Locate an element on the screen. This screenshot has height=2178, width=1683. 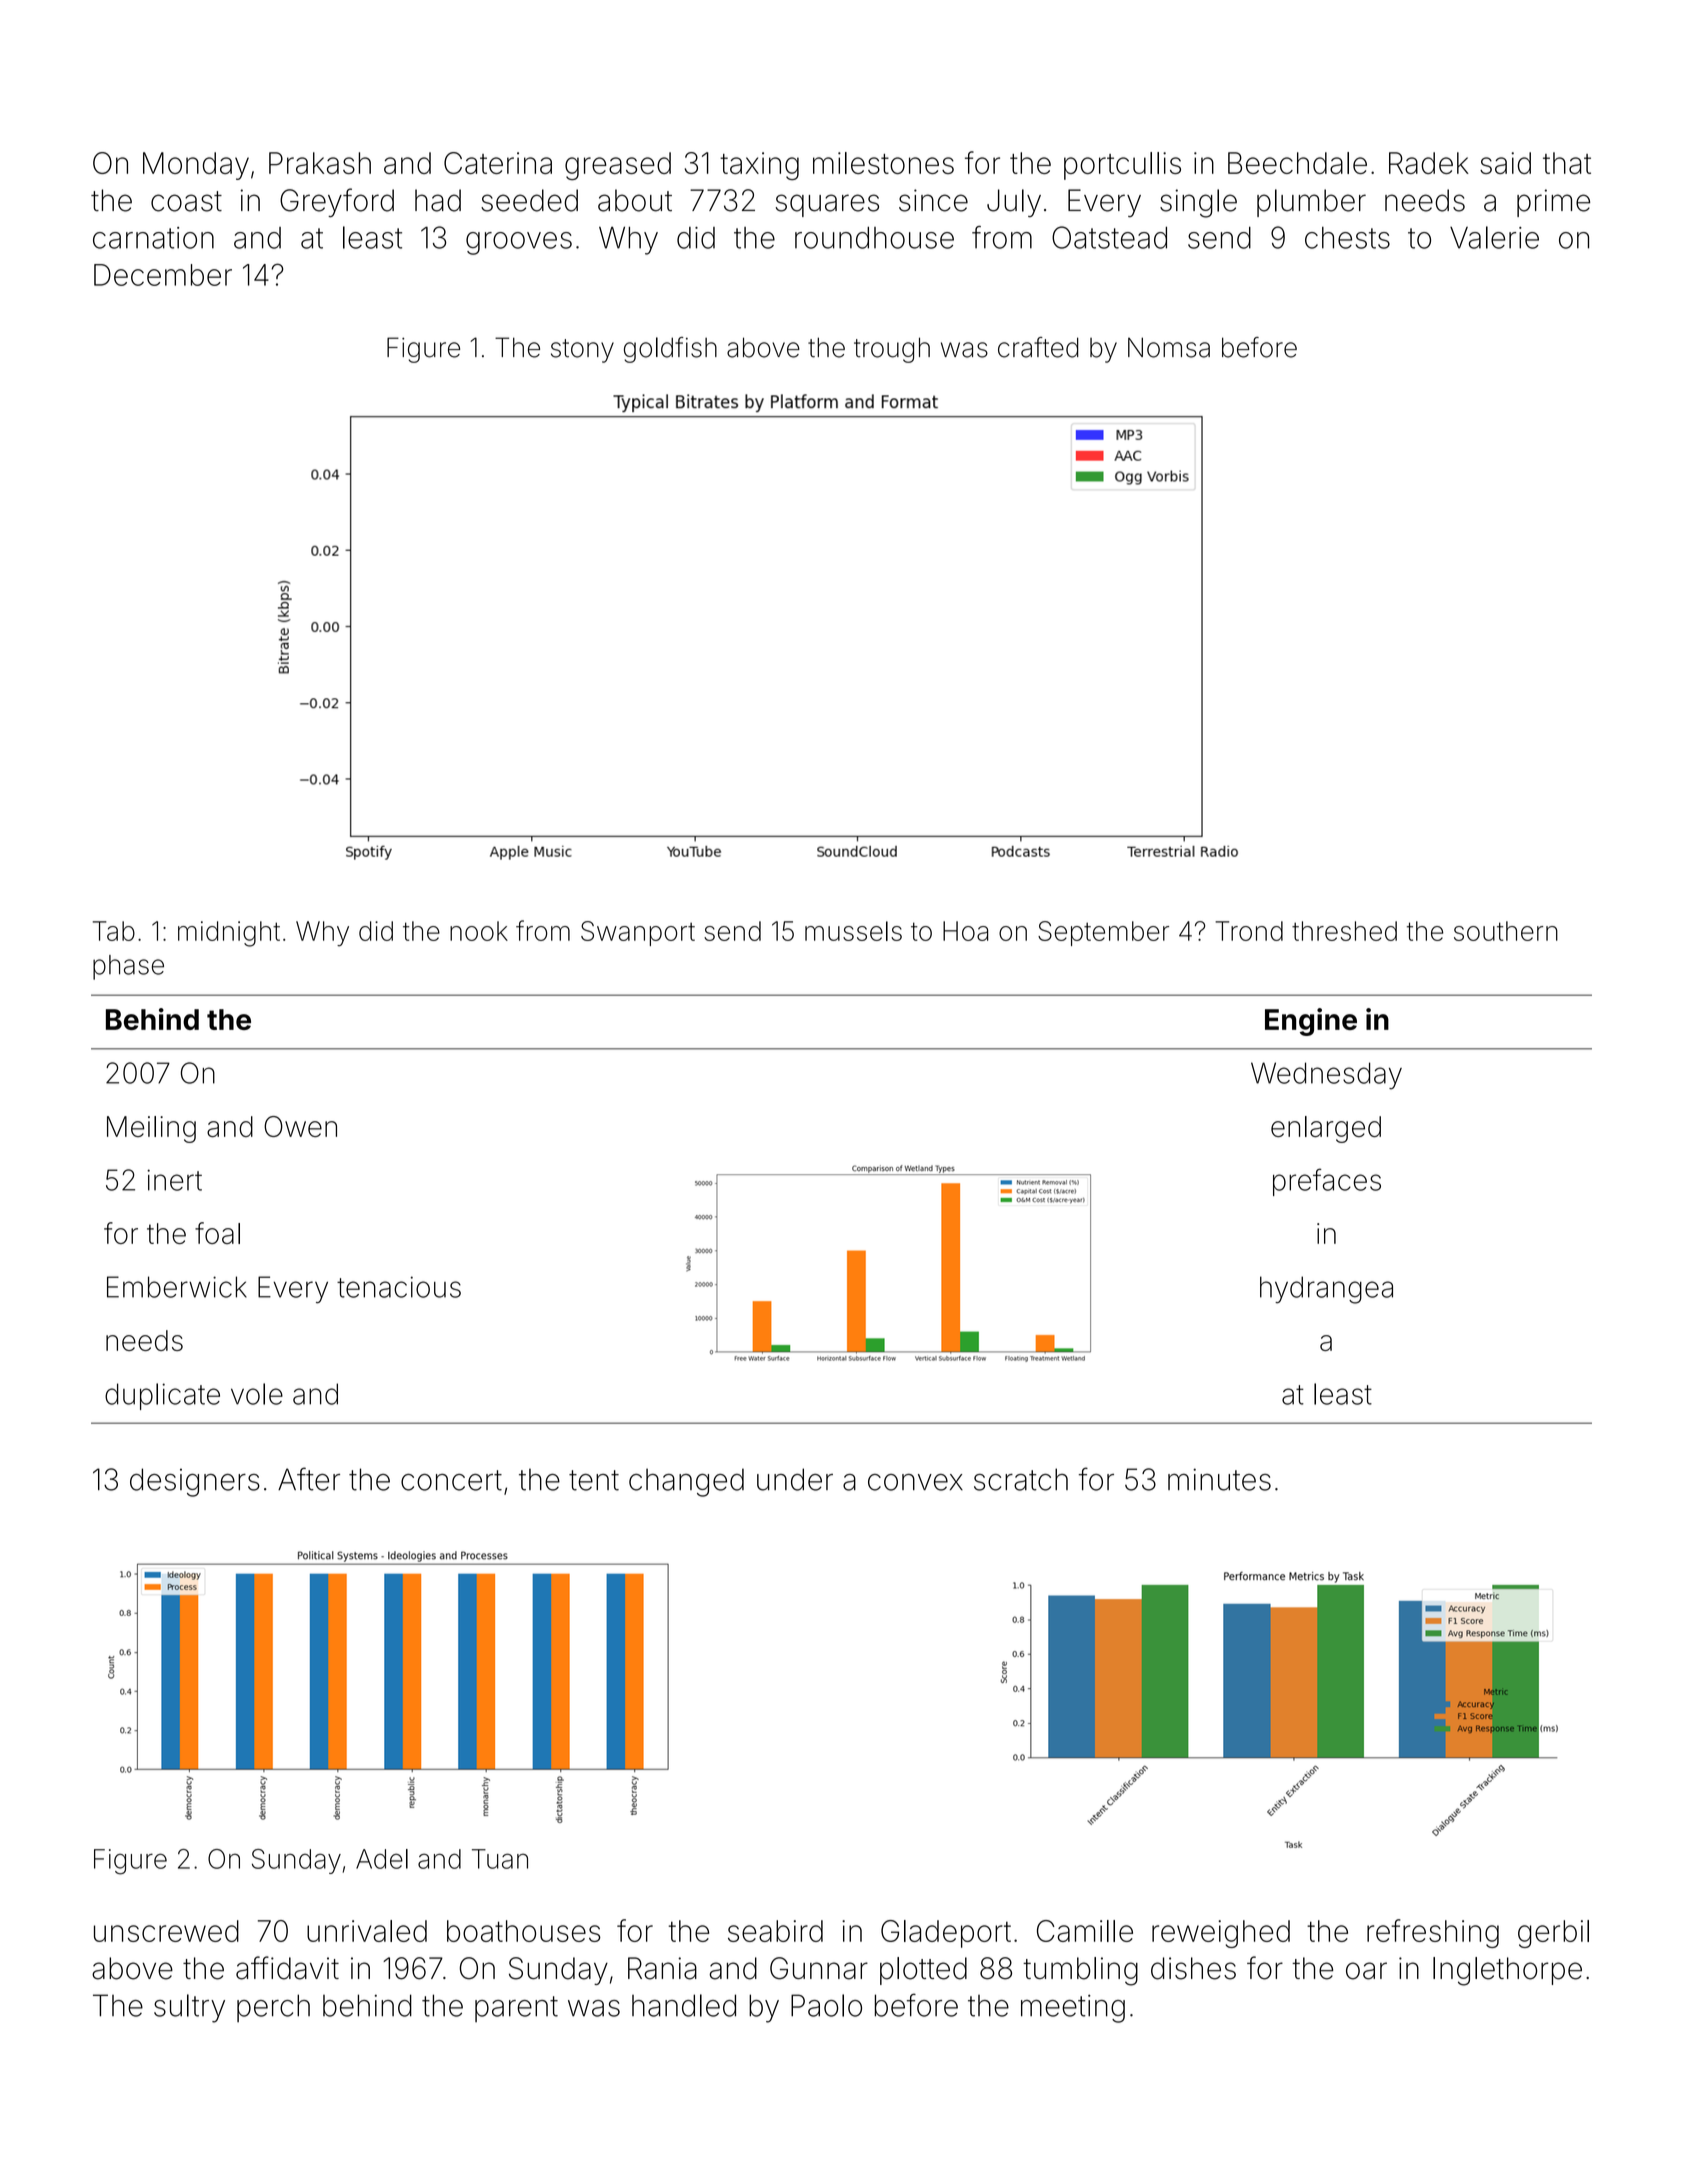
Radek is located at coordinates (1429, 163).
